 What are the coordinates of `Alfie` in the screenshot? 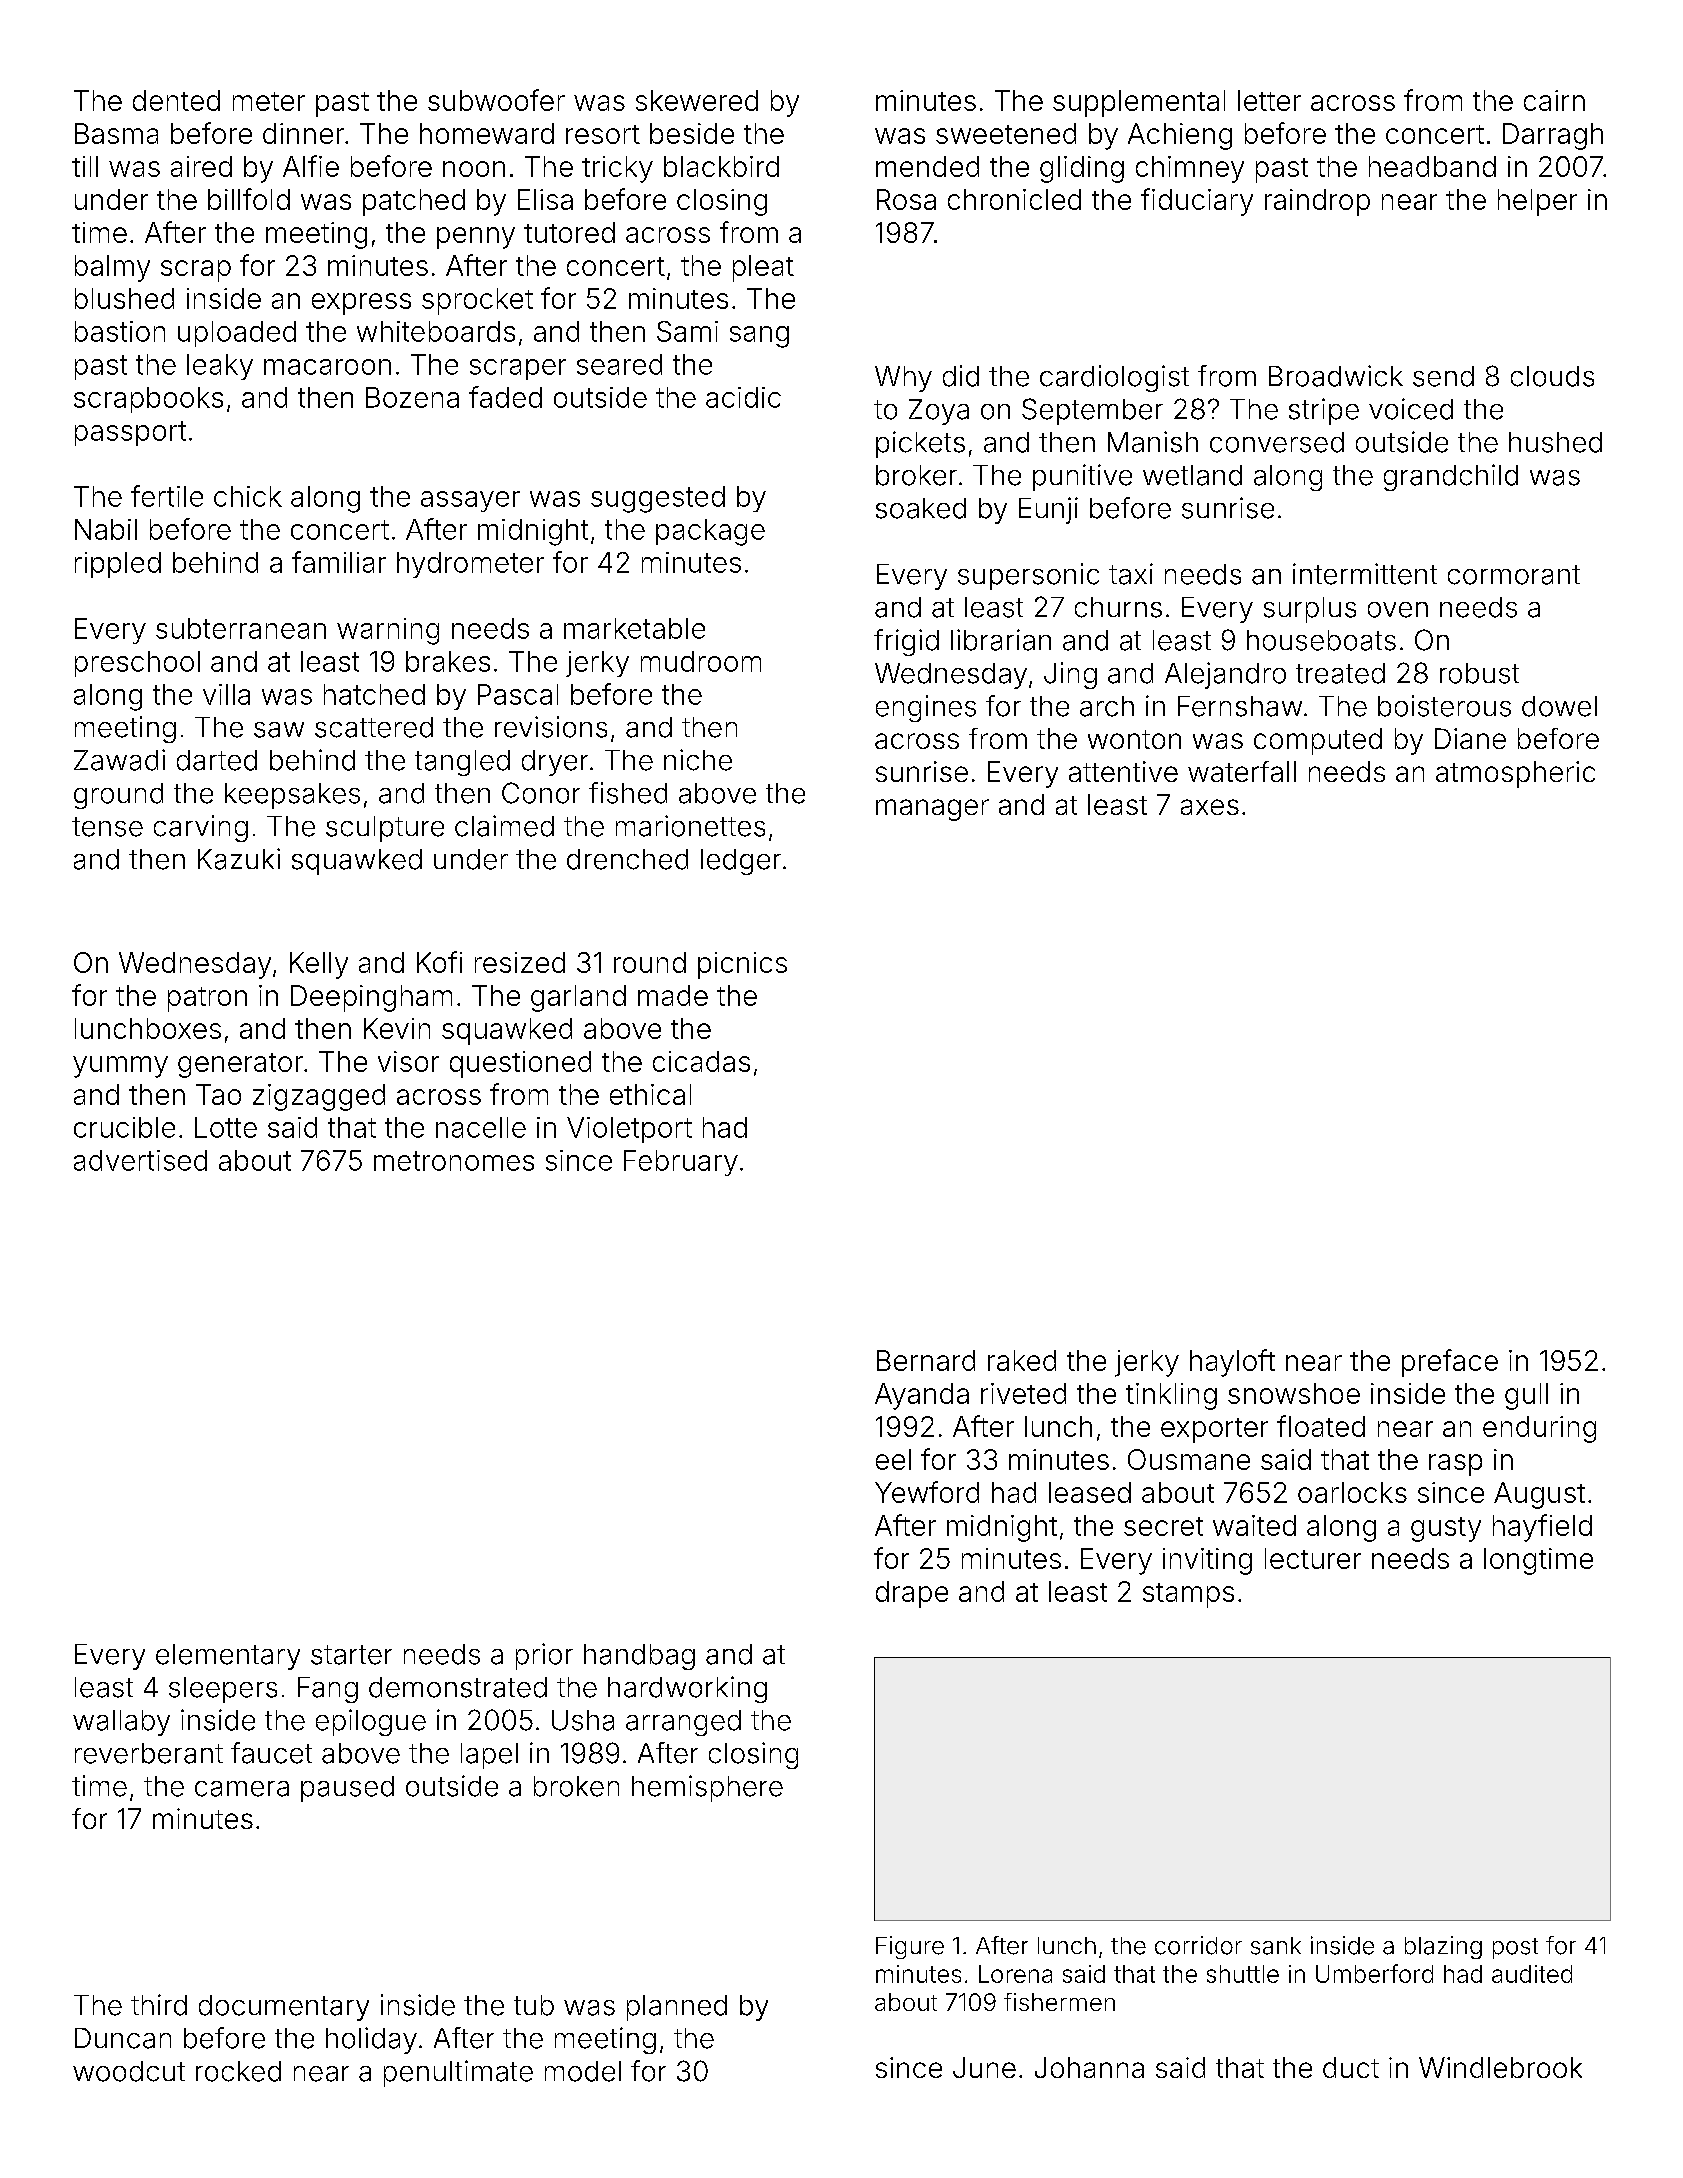 It's located at (311, 166).
